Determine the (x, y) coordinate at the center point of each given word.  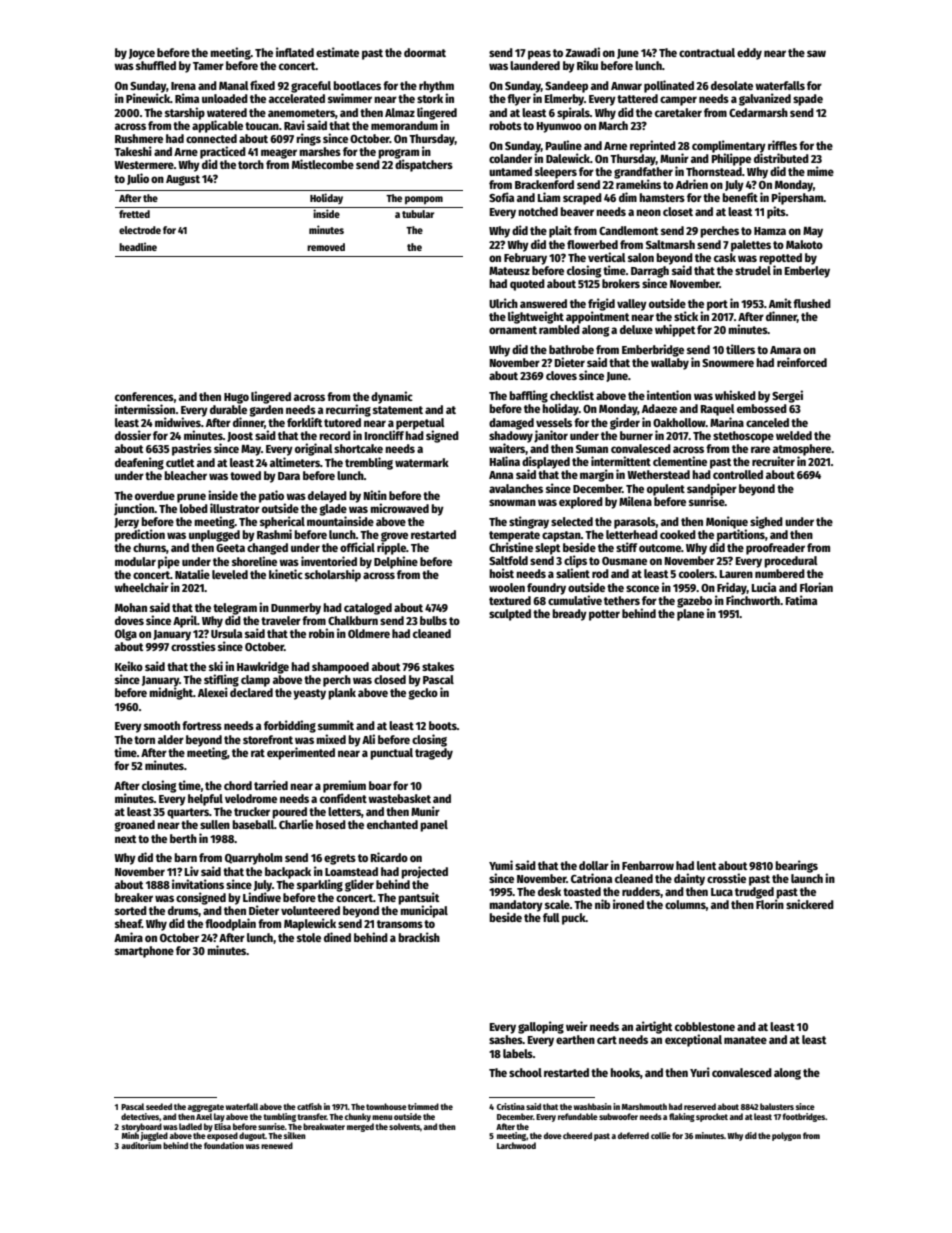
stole (309, 937)
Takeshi (133, 151)
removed (326, 247)
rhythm (436, 87)
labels (518, 1053)
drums (183, 911)
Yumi (501, 865)
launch (807, 878)
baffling (528, 396)
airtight (654, 1027)
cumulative (575, 600)
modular (135, 561)
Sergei (787, 396)
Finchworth (753, 600)
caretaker (678, 112)
